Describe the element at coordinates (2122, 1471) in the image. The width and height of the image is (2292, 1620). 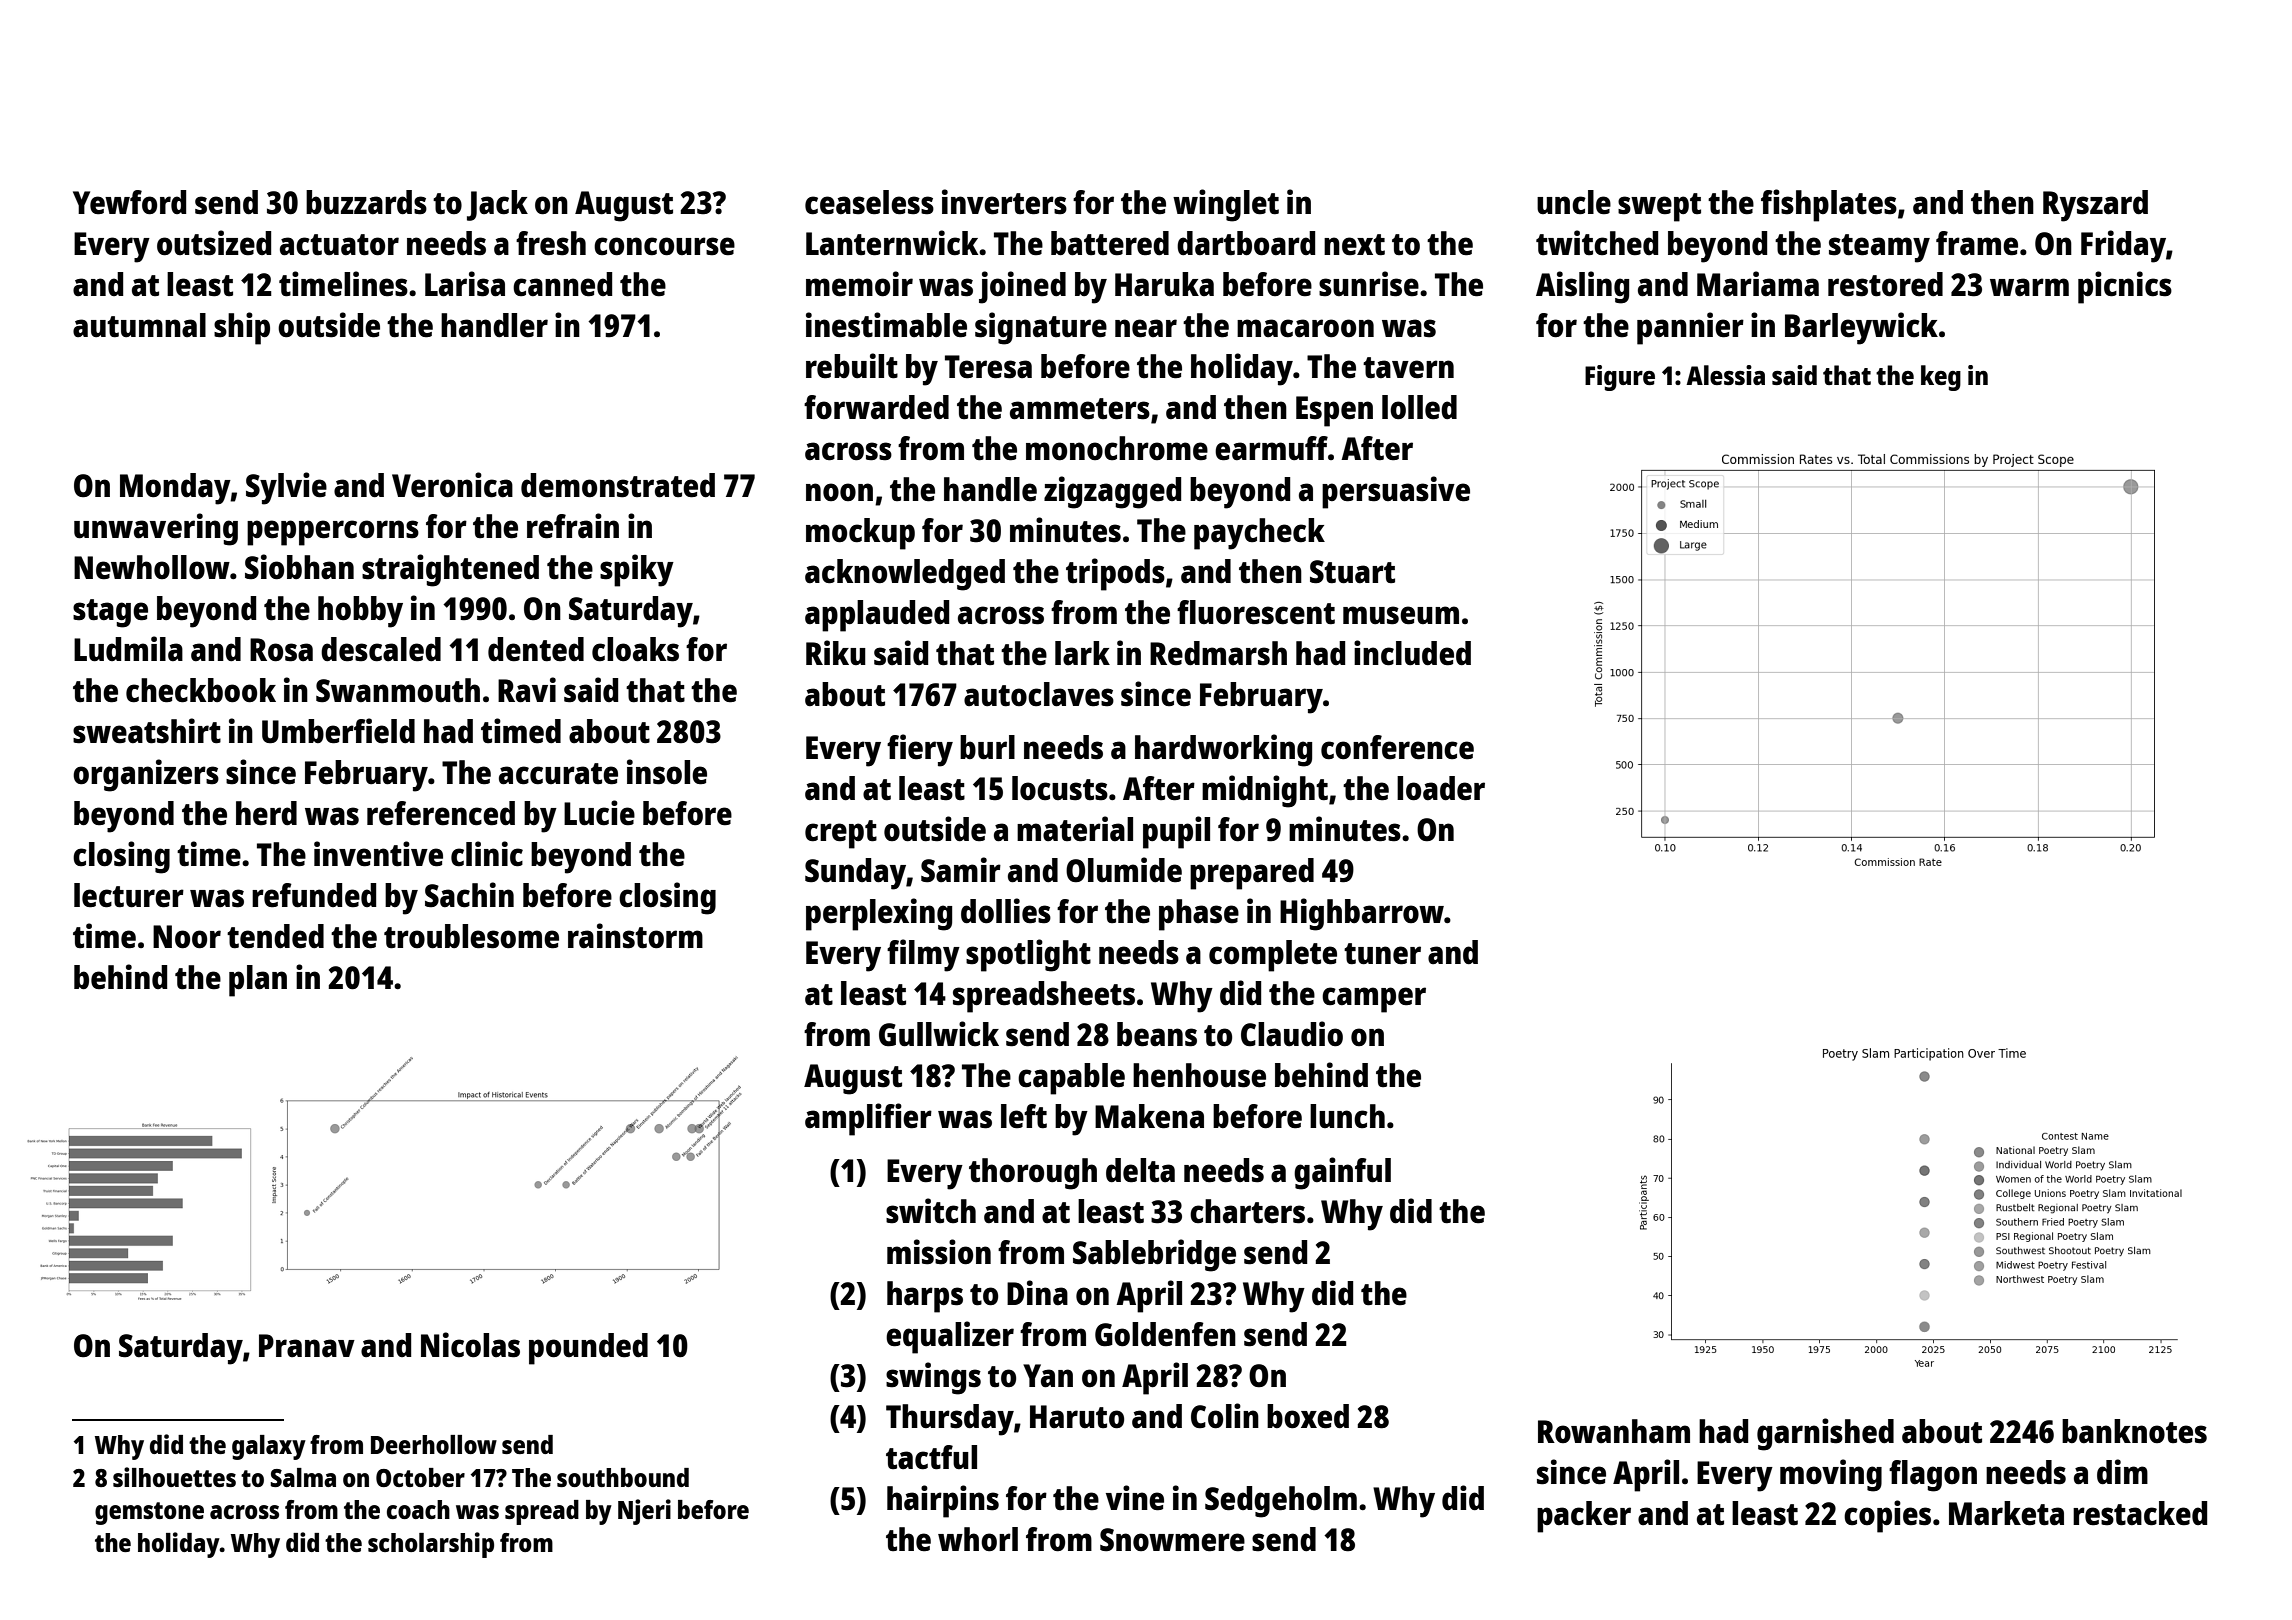
I see `dim` at that location.
